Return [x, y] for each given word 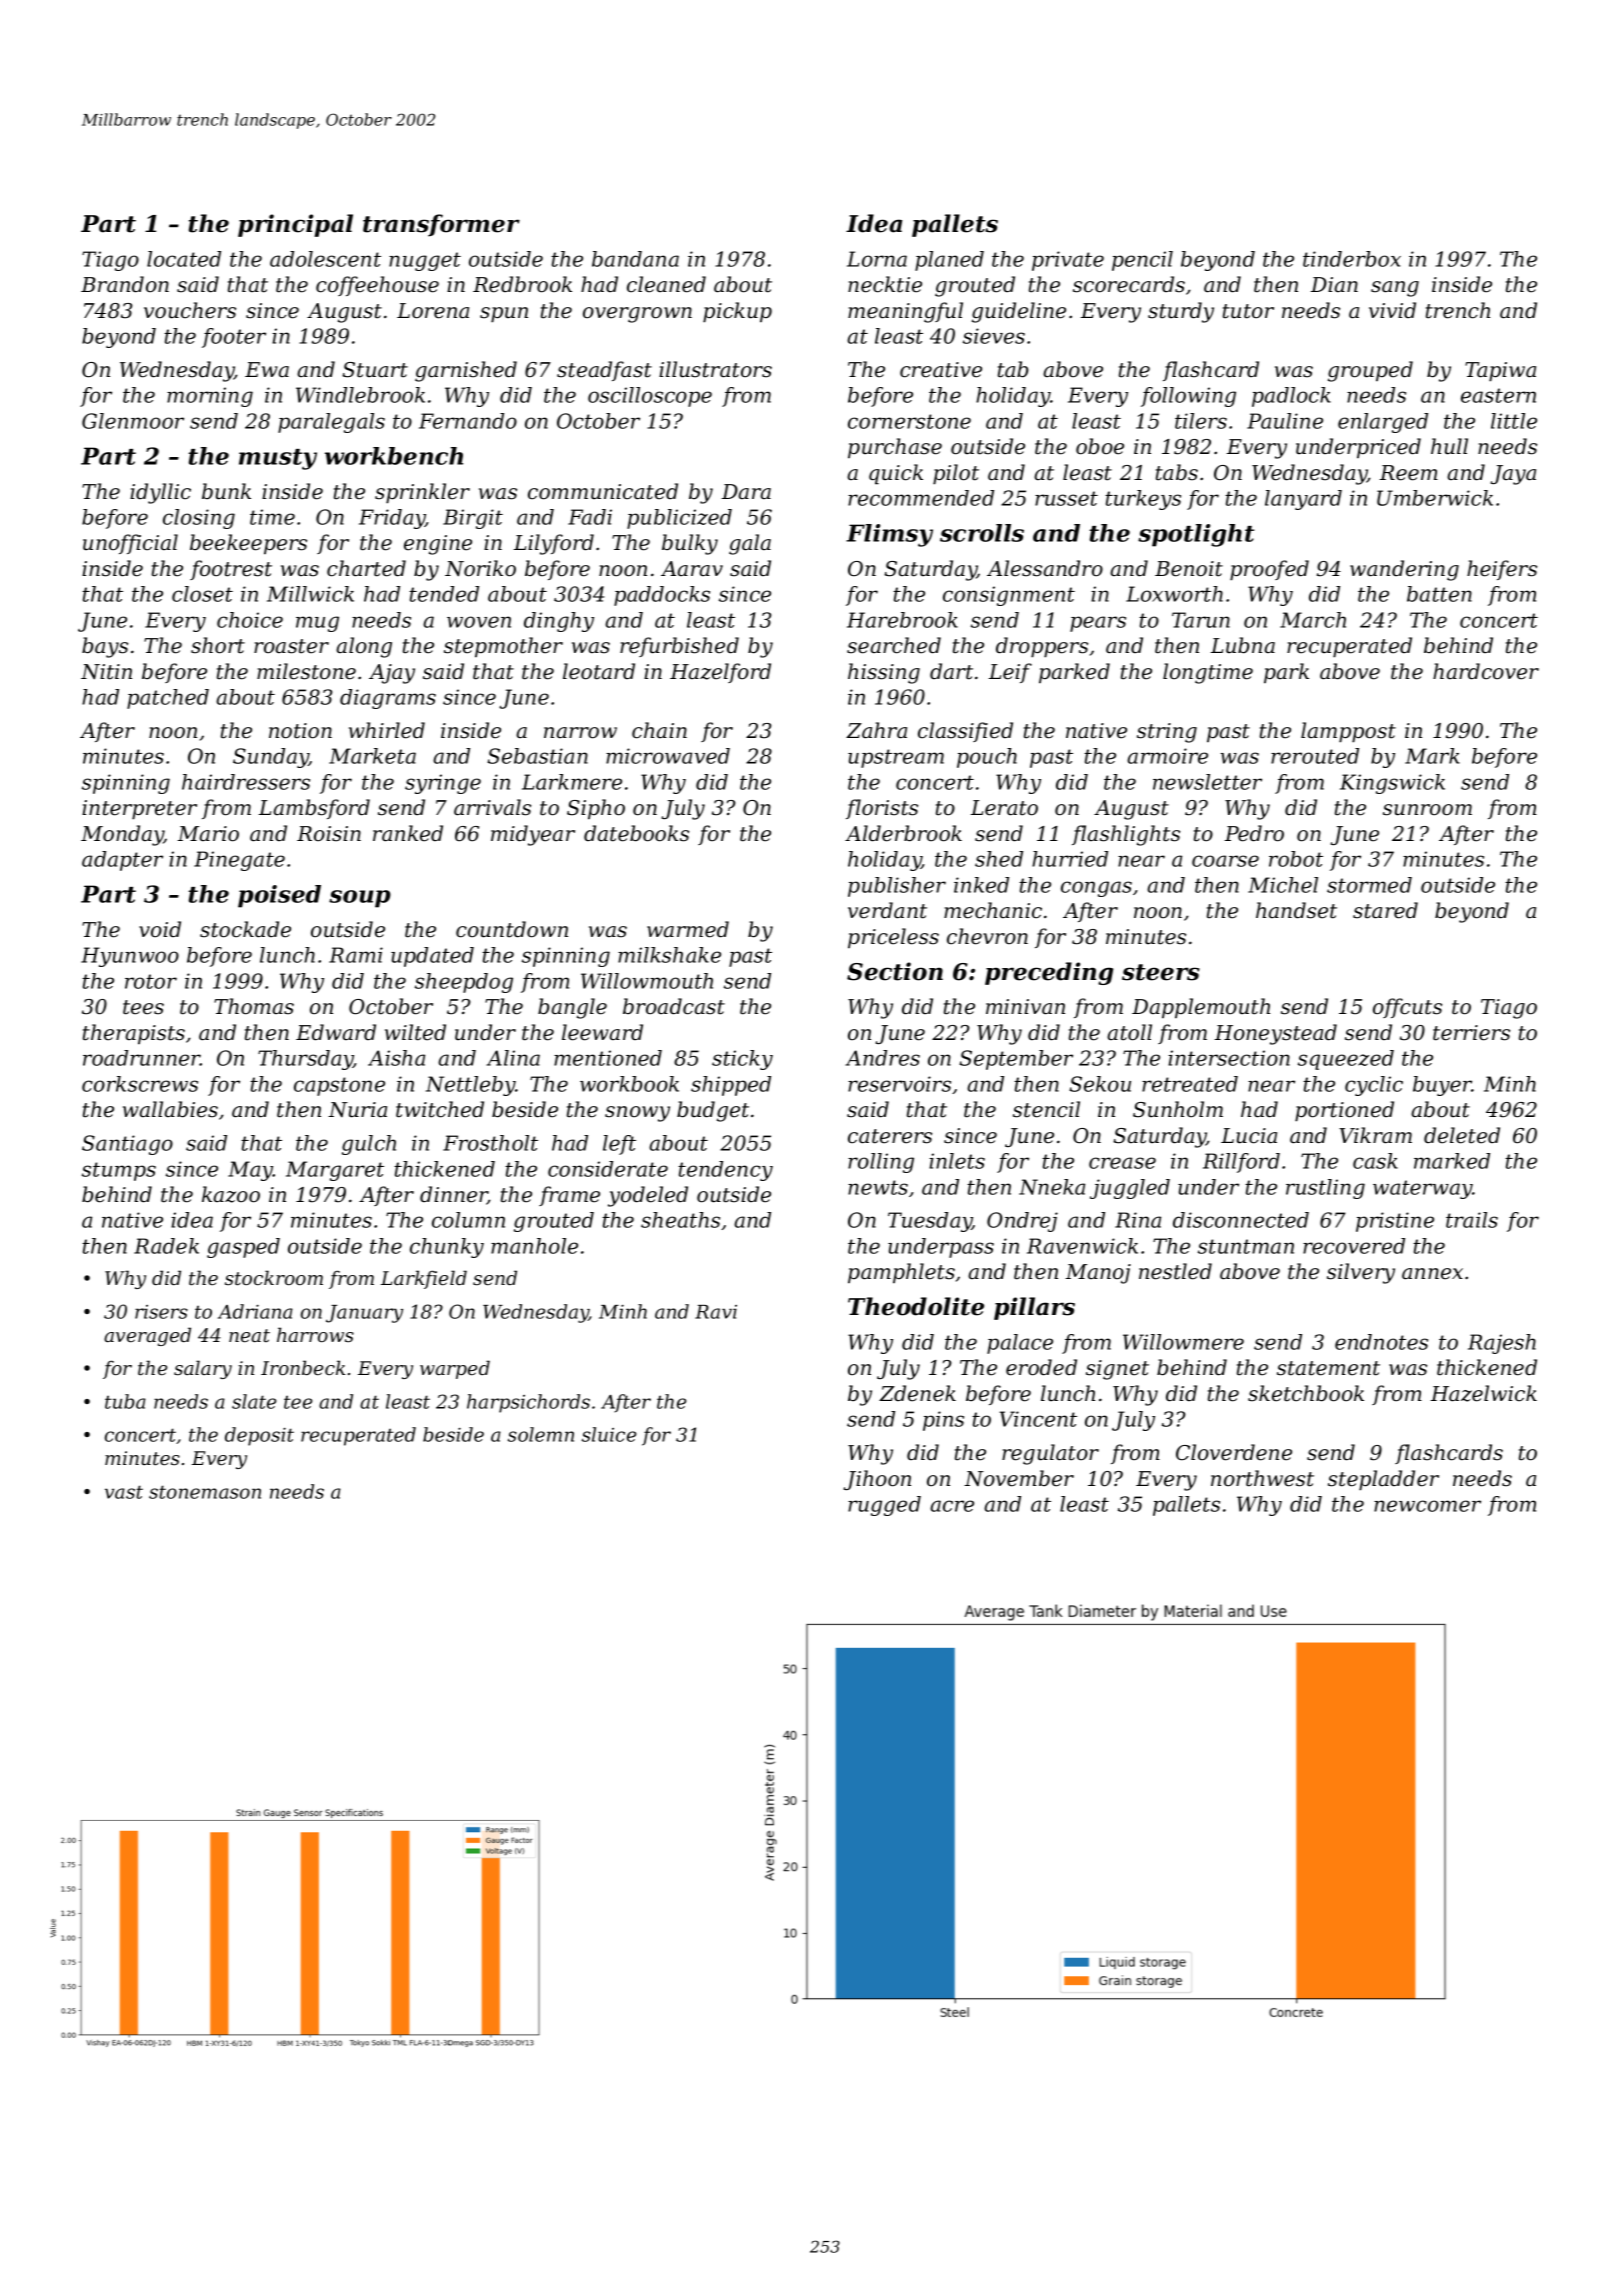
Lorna [877, 259]
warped [455, 1369]
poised [279, 896]
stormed [1369, 885]
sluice [609, 1434]
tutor [1248, 311]
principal [295, 225]
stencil [1046, 1109]
